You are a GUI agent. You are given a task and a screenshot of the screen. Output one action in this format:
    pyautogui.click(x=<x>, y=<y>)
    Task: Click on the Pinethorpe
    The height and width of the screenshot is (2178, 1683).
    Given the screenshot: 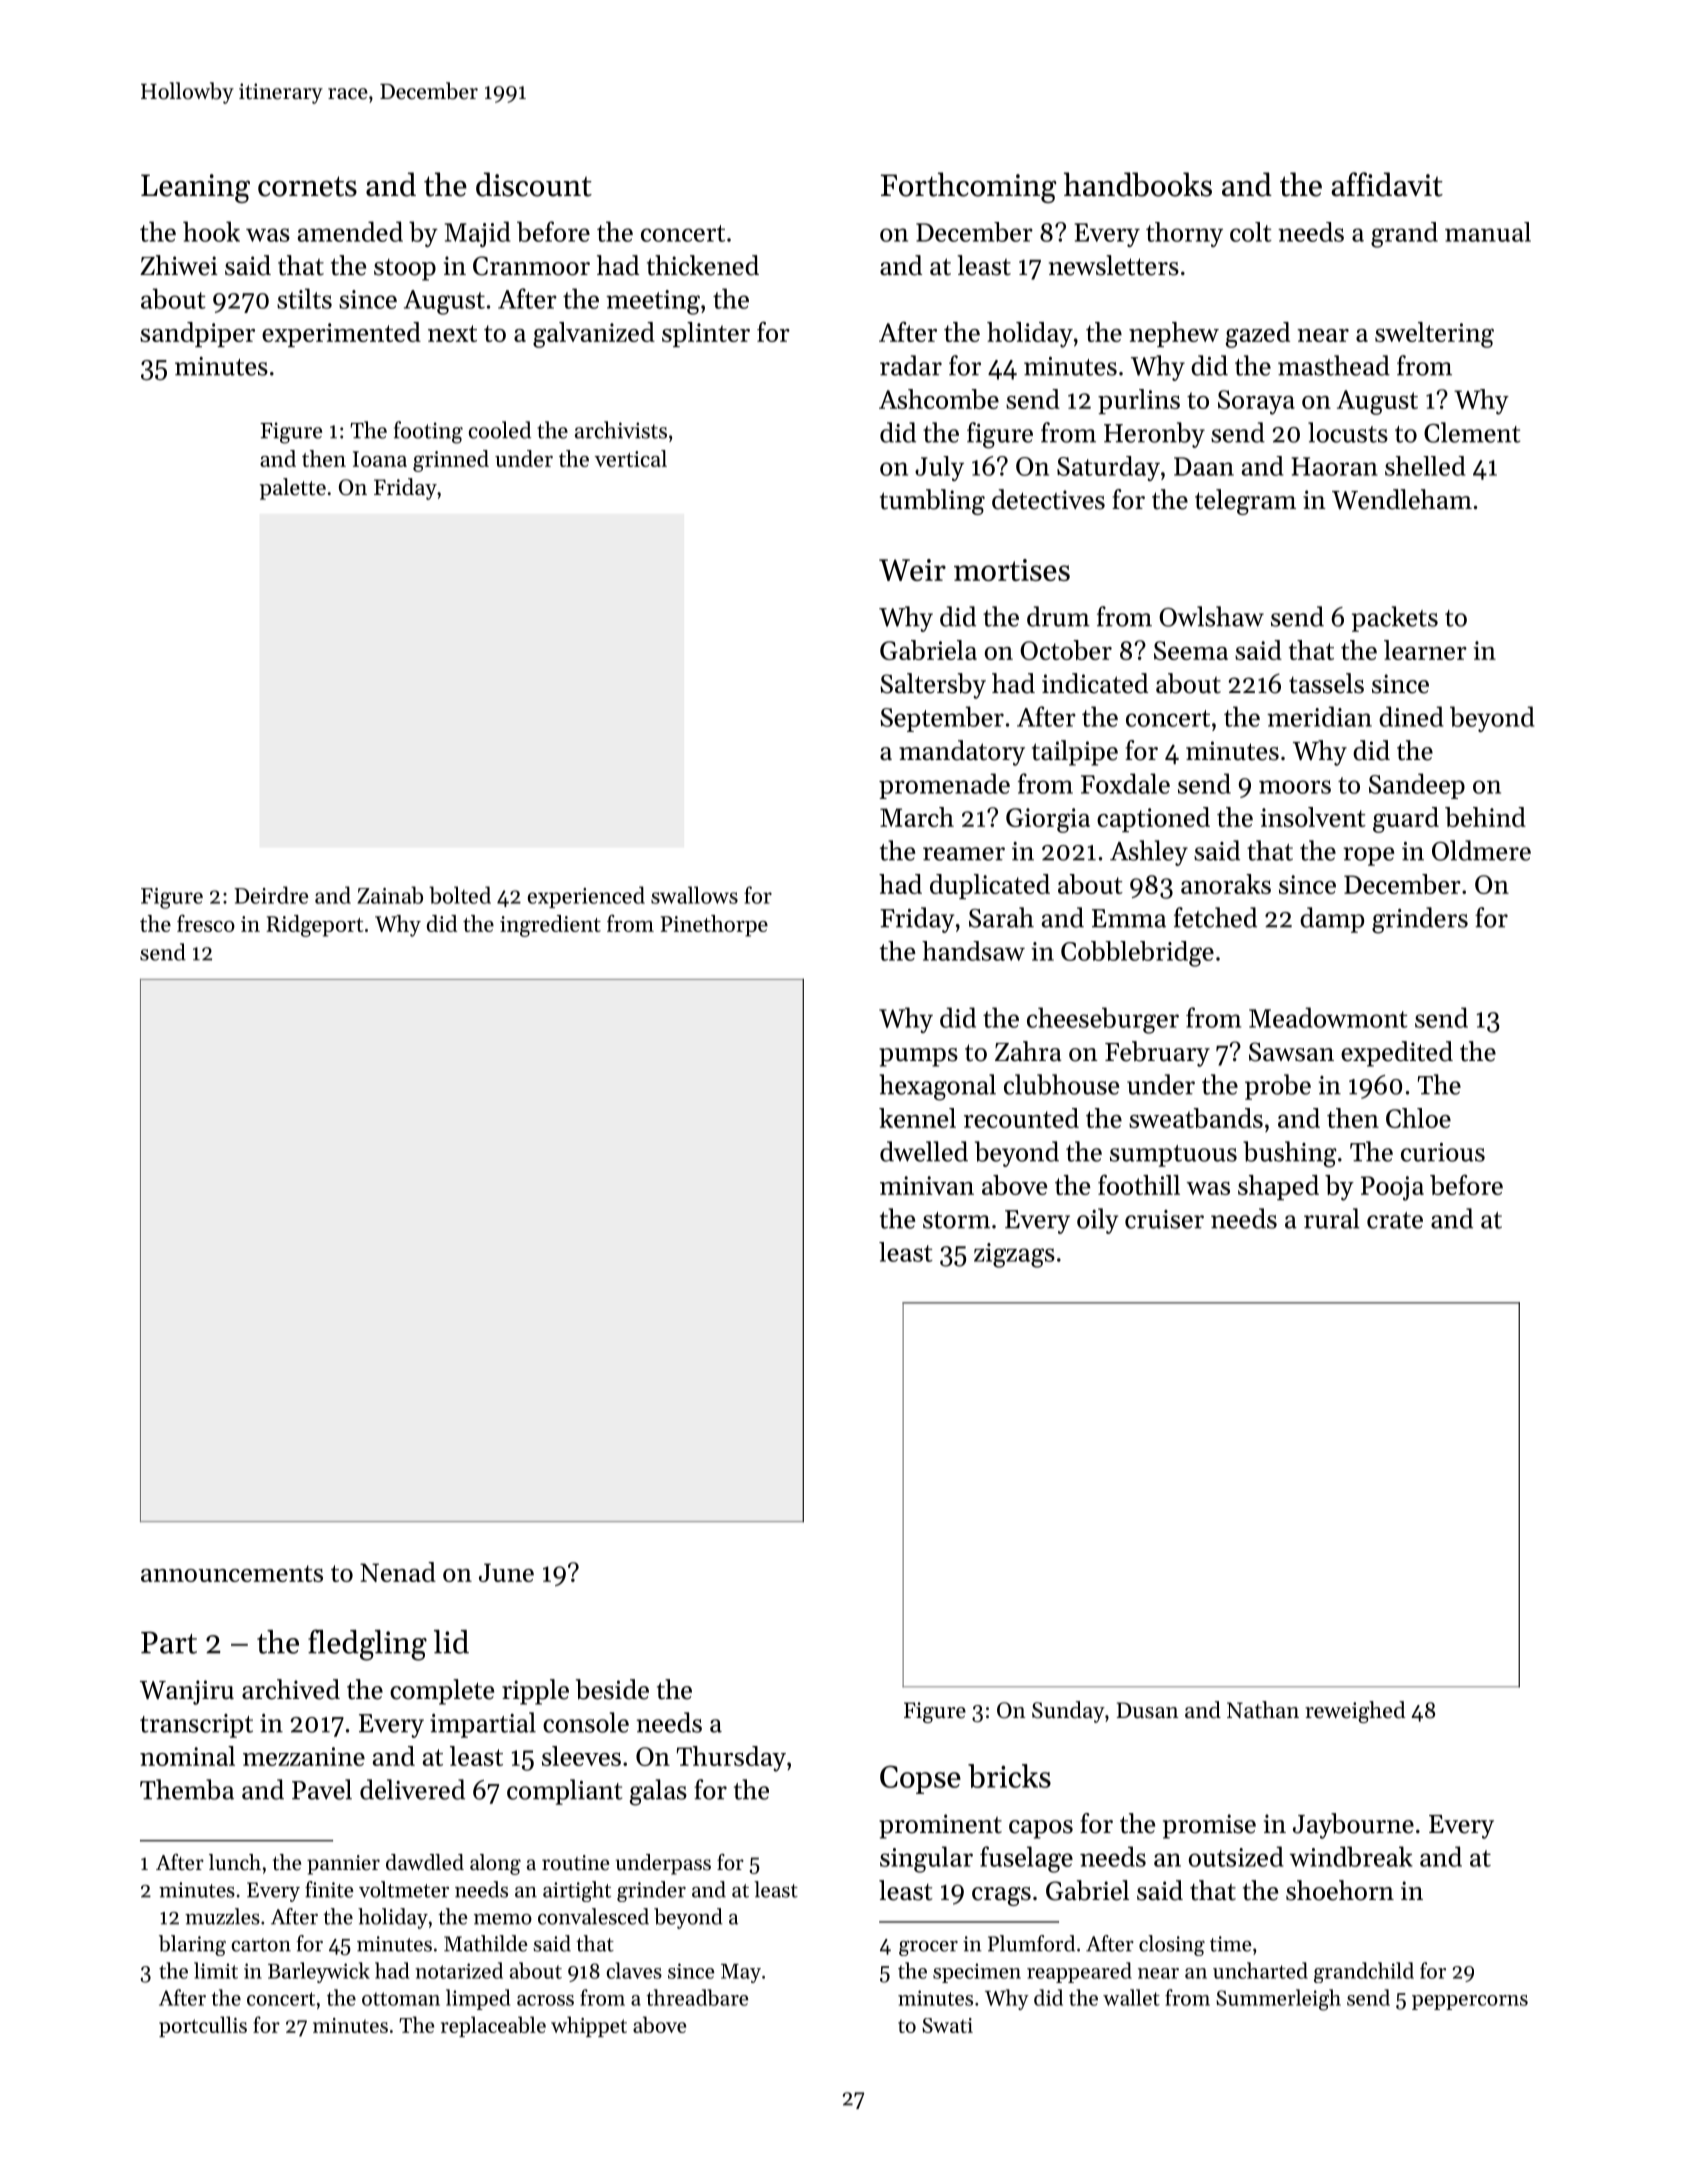 What is the action you would take?
    pyautogui.click(x=714, y=926)
